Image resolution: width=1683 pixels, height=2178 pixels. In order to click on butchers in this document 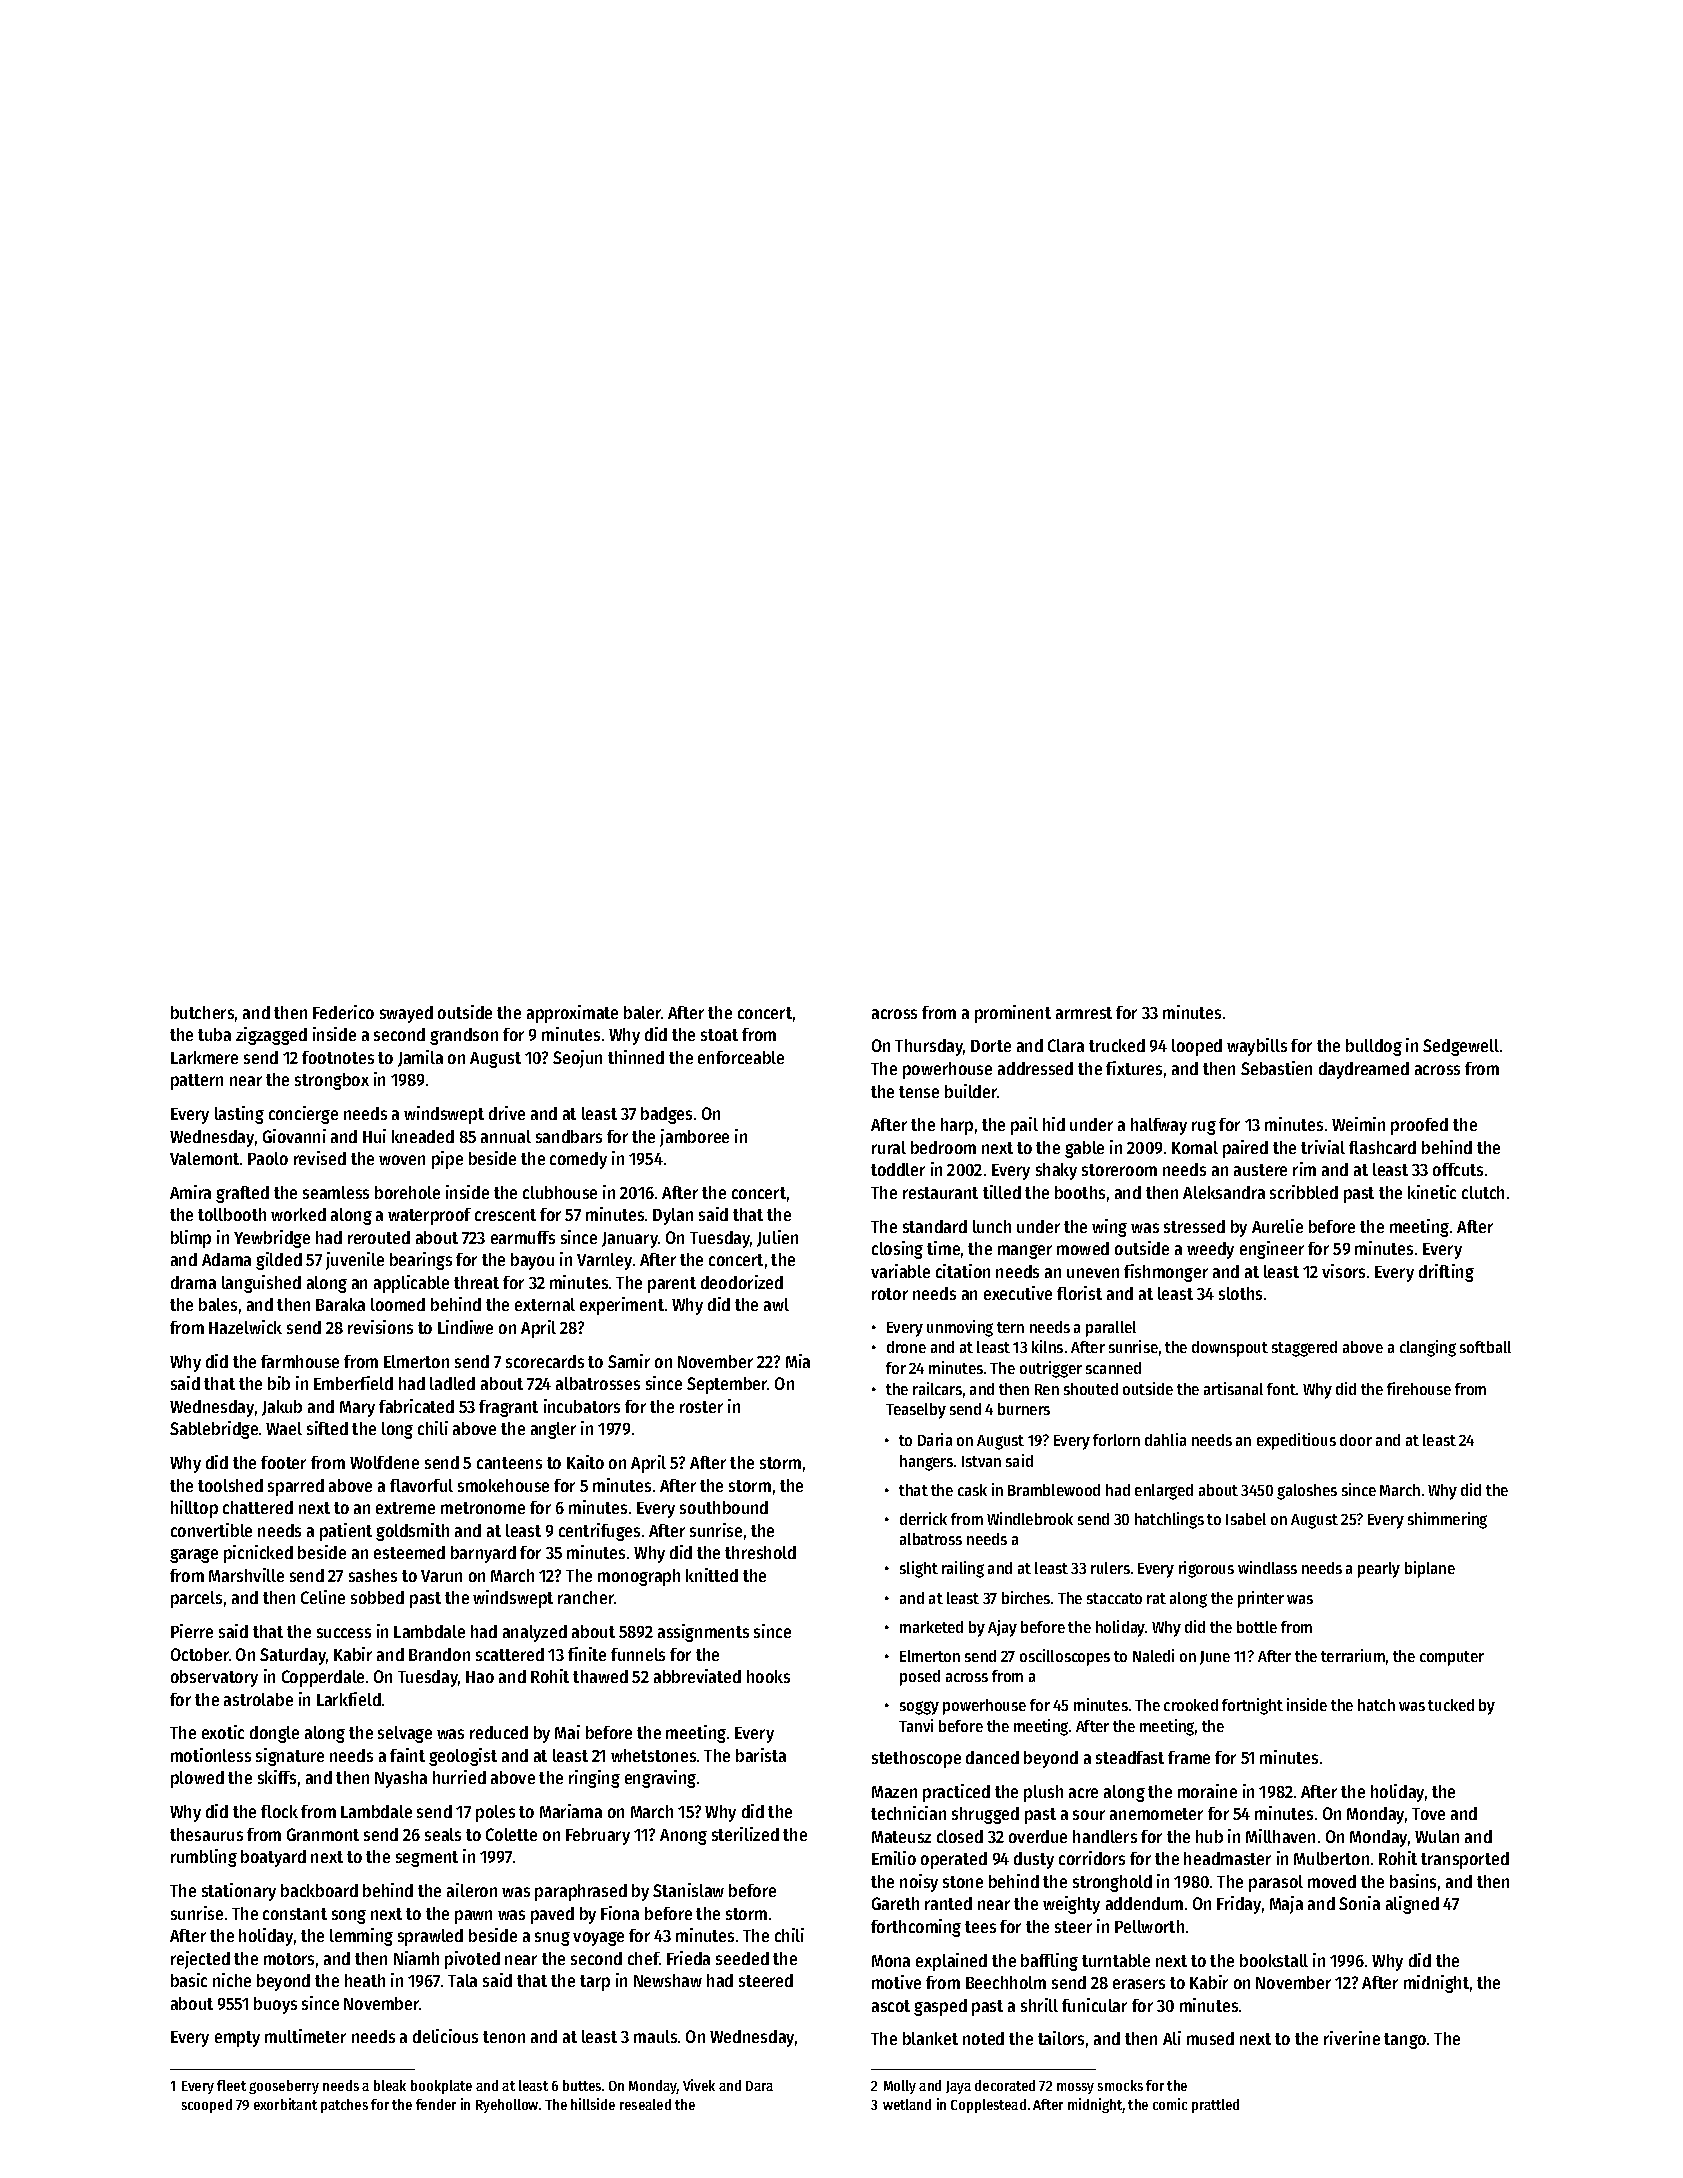, I will do `click(202, 1012)`.
